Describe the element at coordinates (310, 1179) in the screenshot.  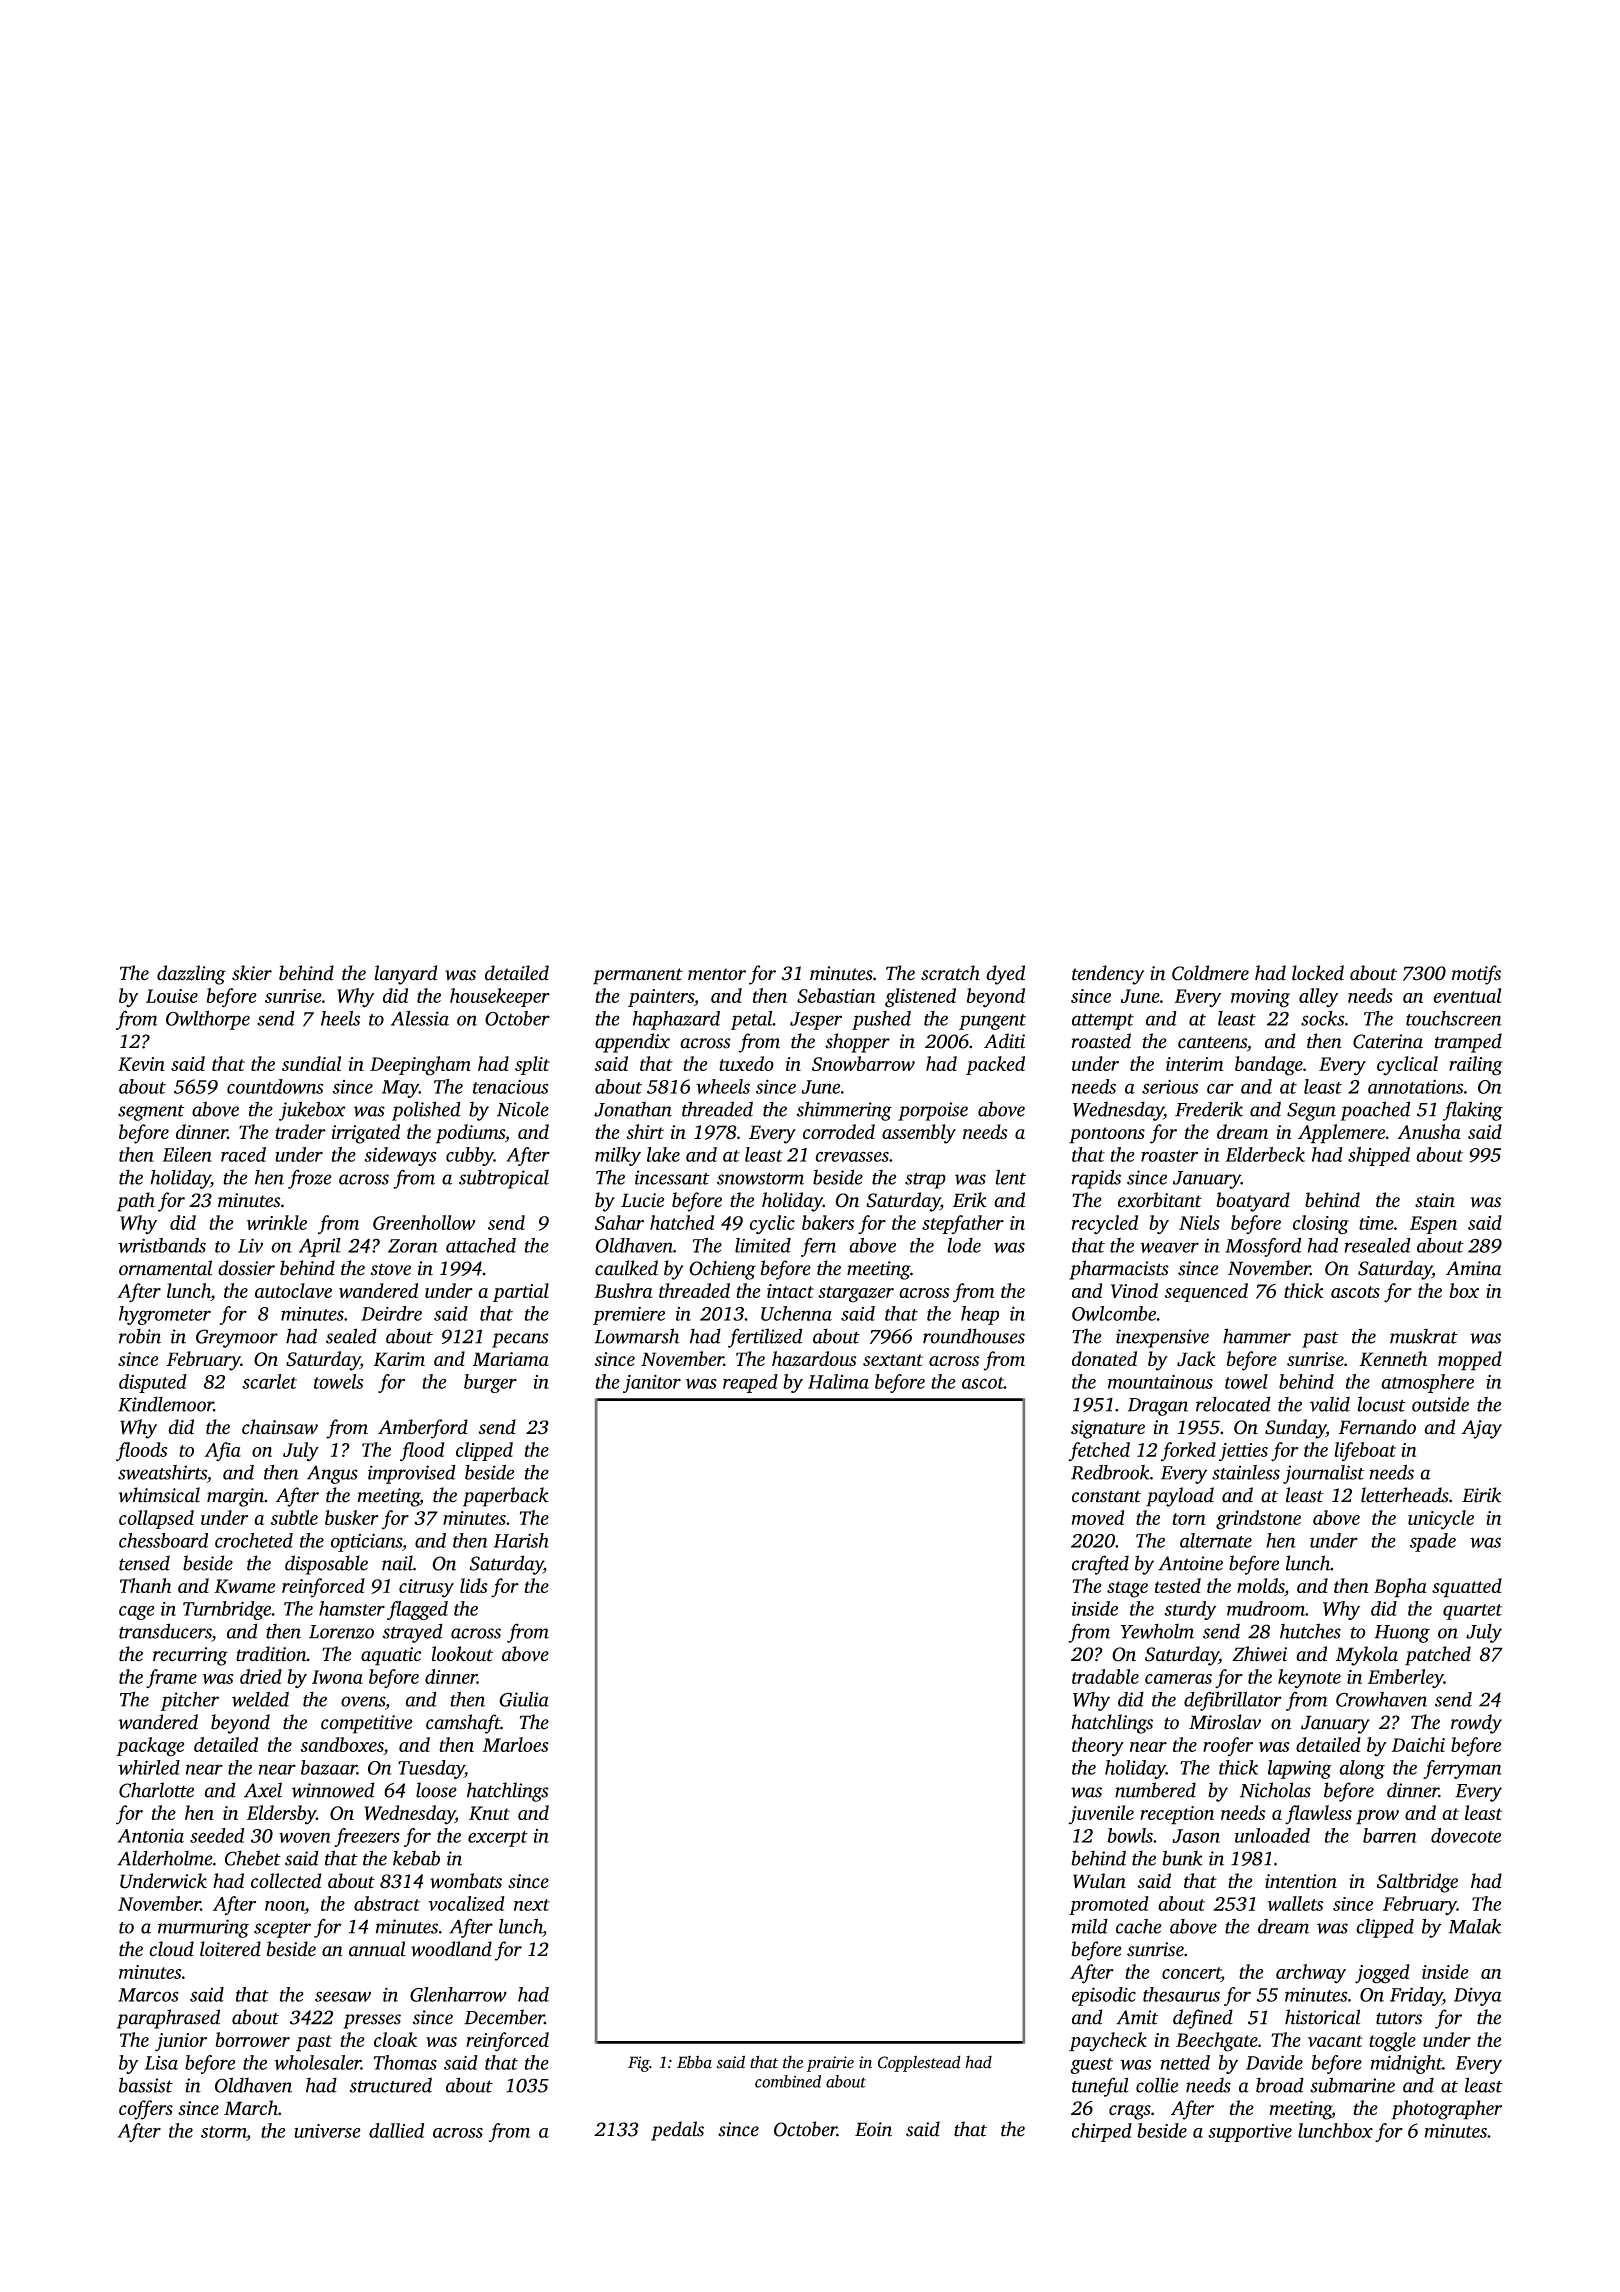
I see `froze` at that location.
